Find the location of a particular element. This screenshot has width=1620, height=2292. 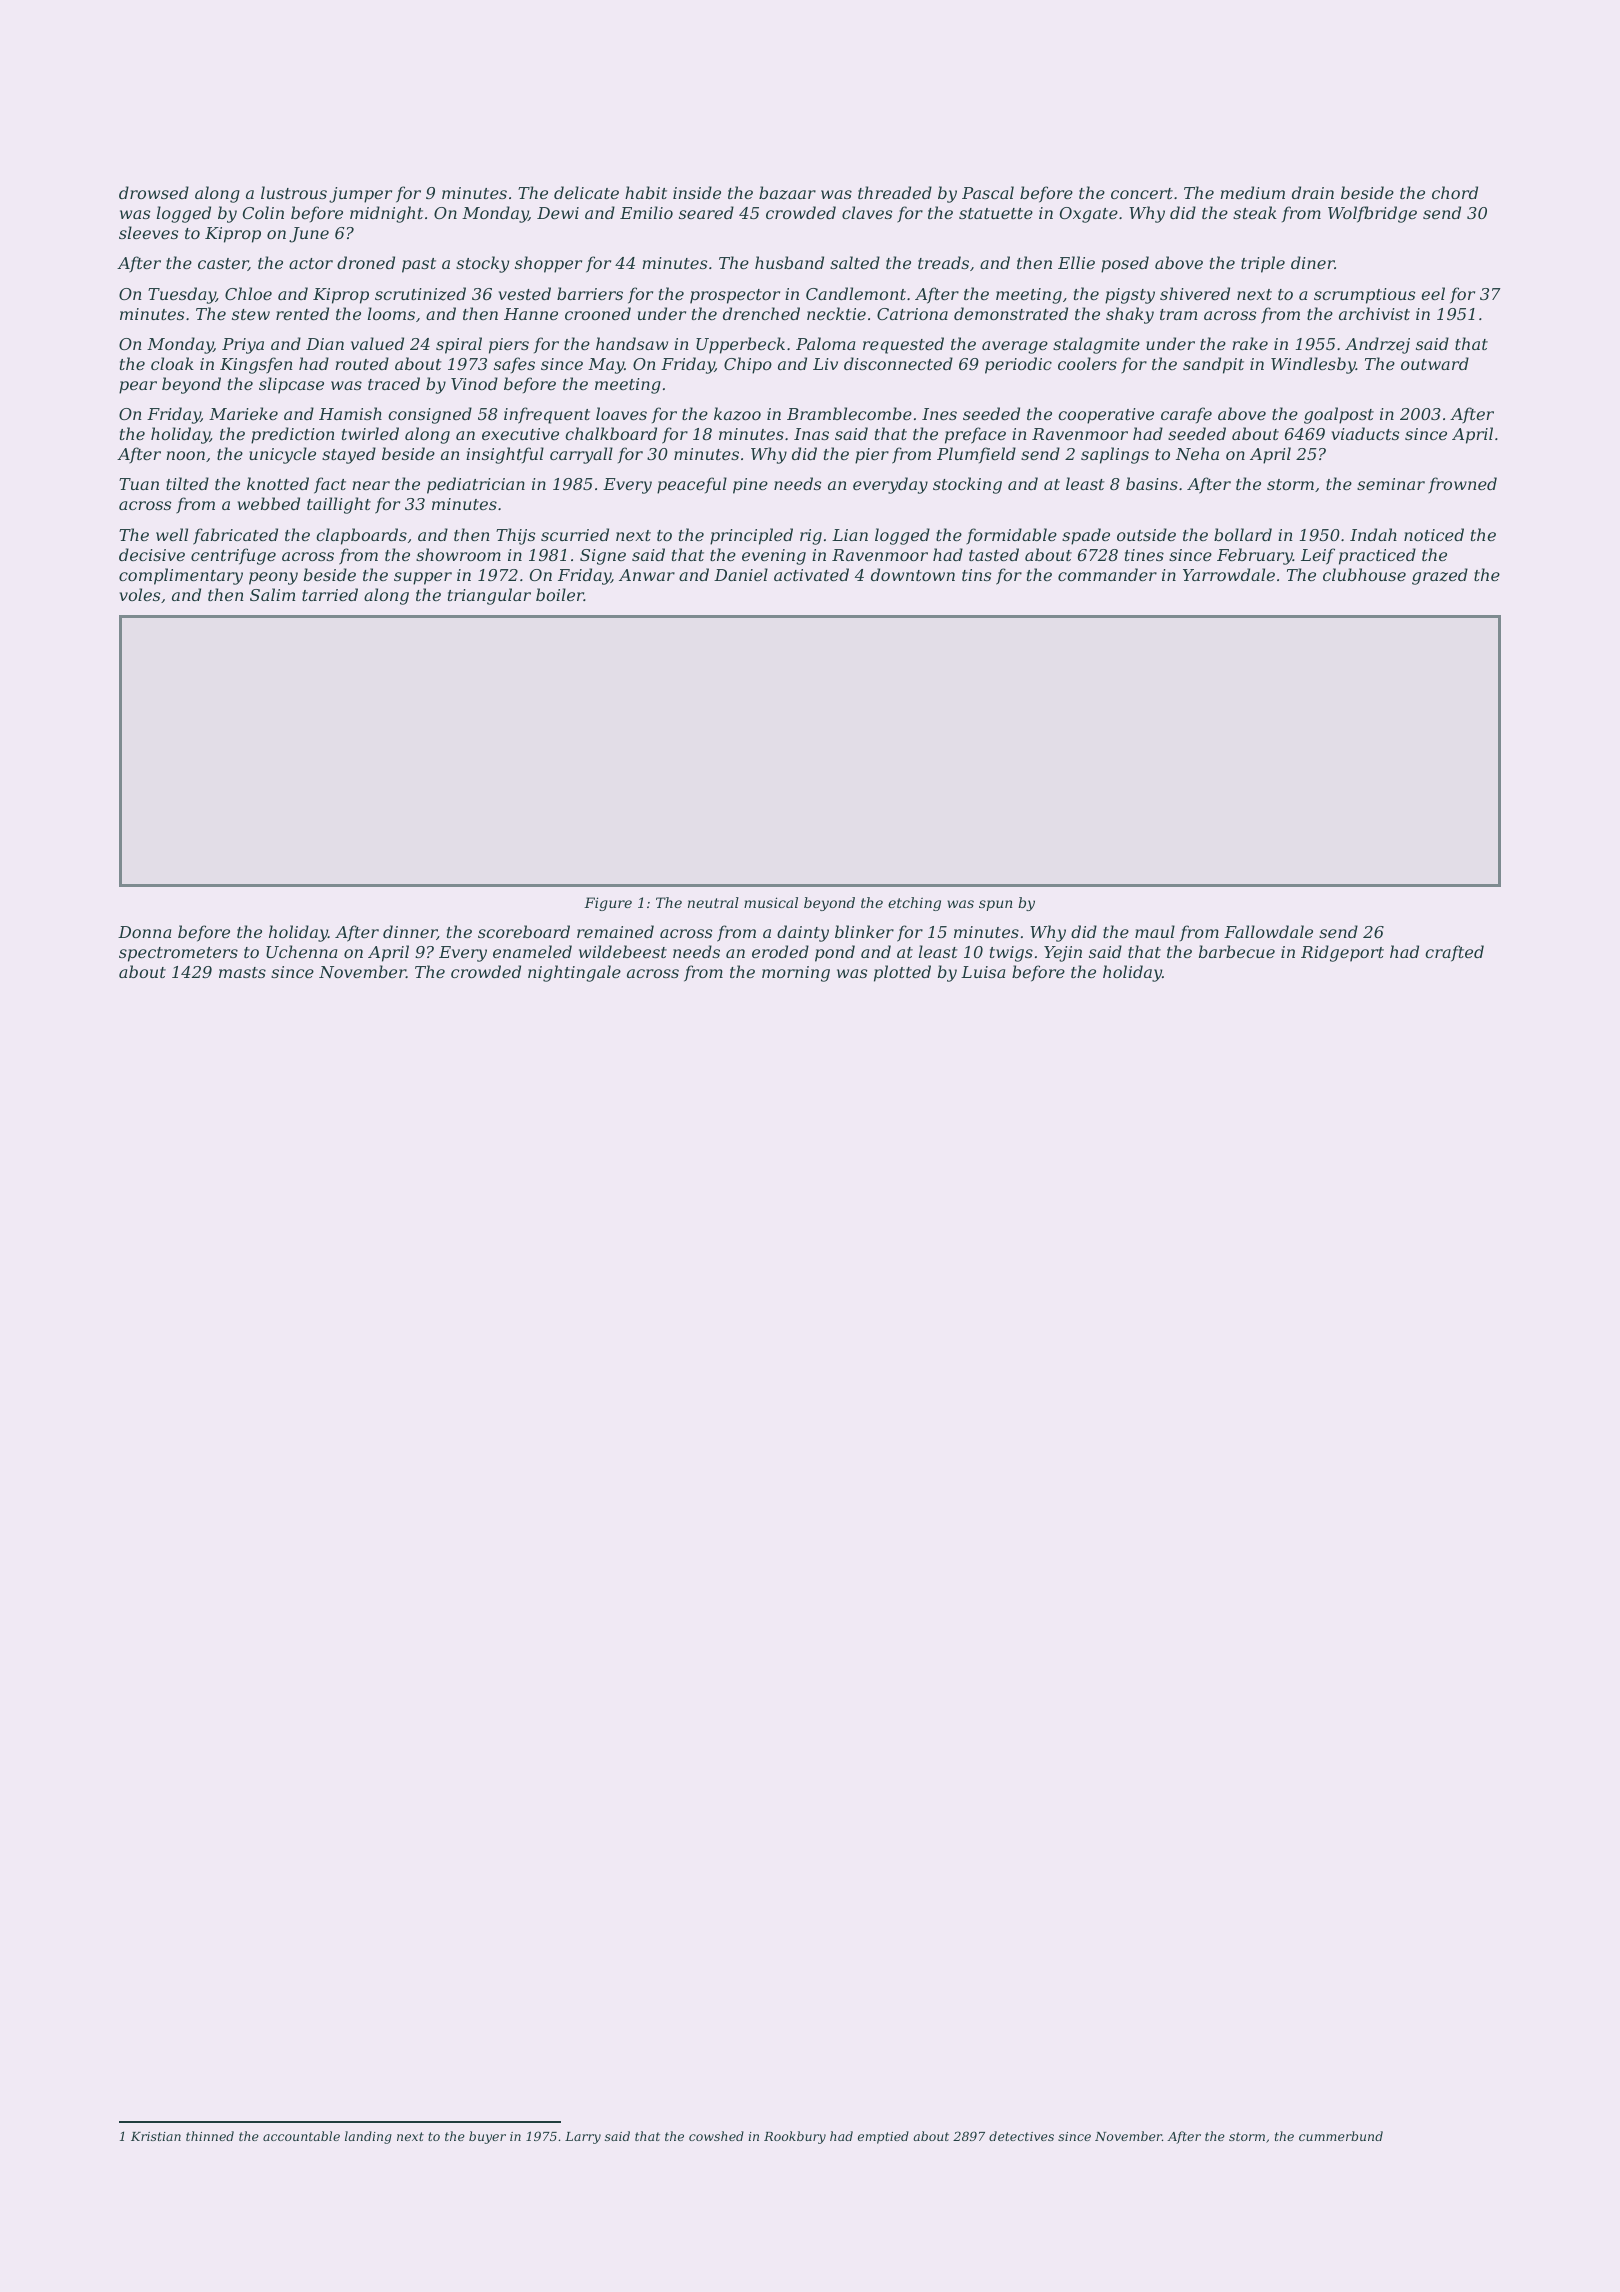

crafted is located at coordinates (1454, 953).
